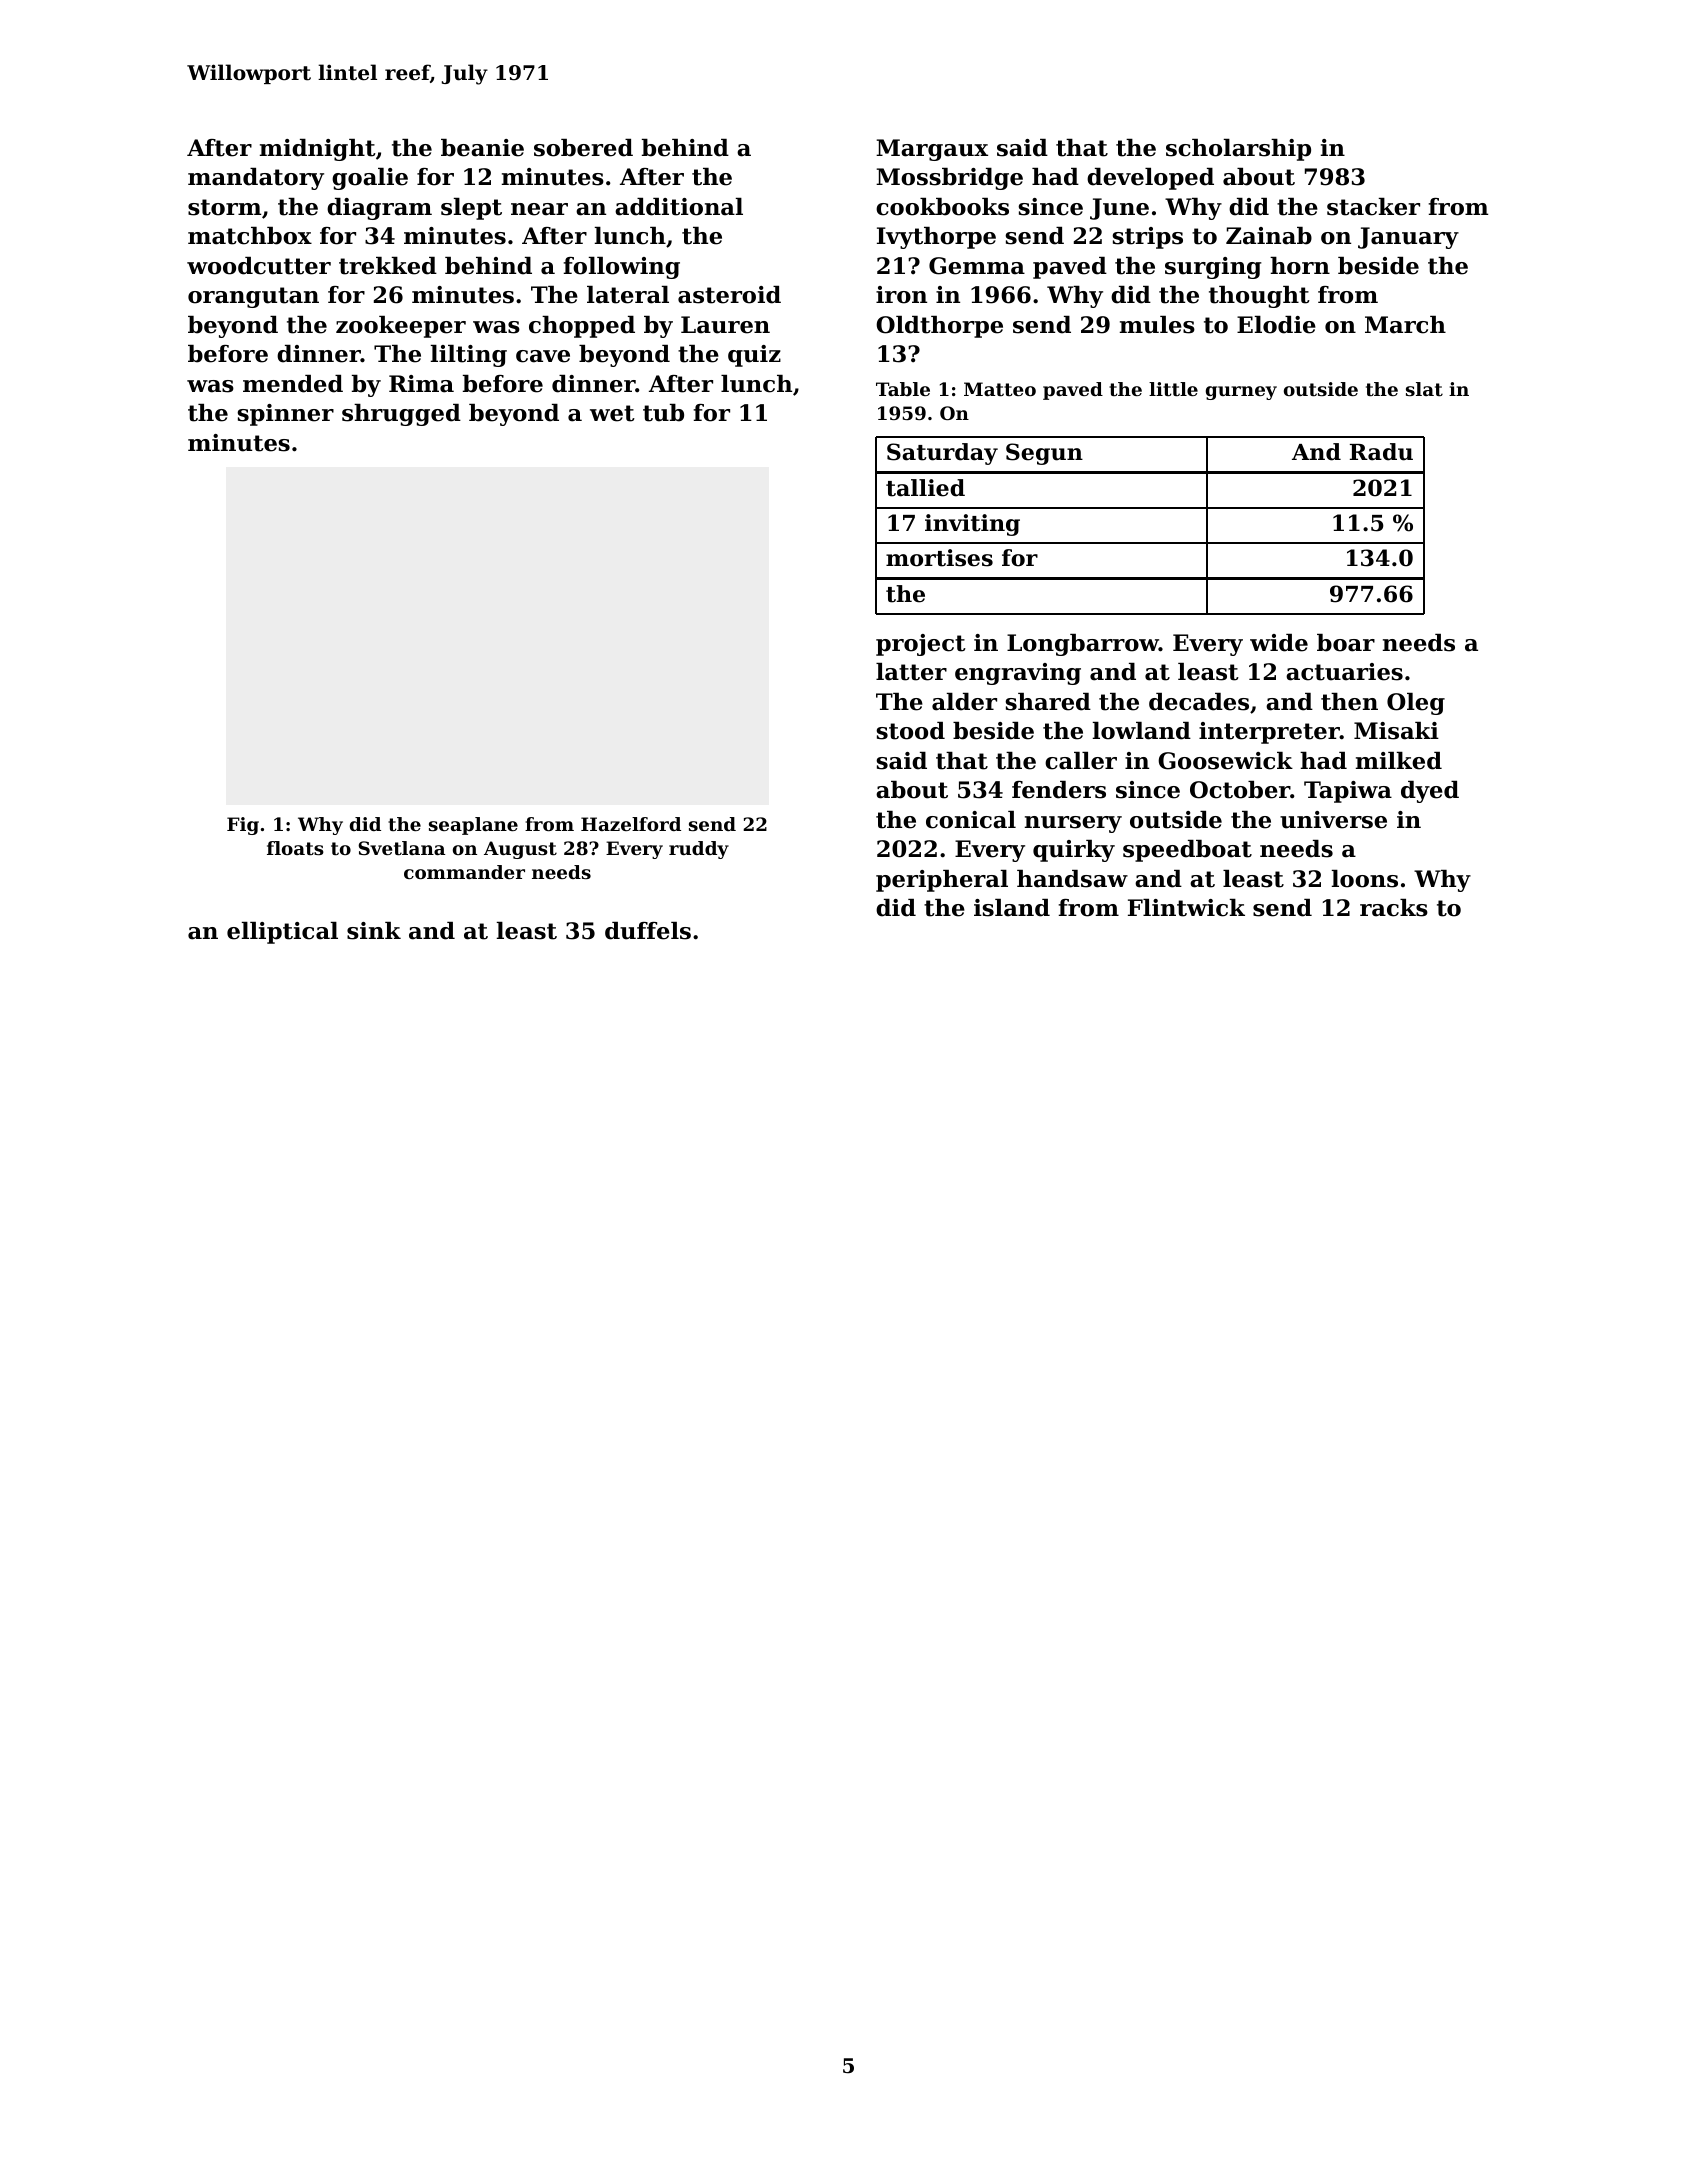 Image resolution: width=1683 pixels, height=2178 pixels. Describe the element at coordinates (295, 848) in the page. I see `floats` at that location.
